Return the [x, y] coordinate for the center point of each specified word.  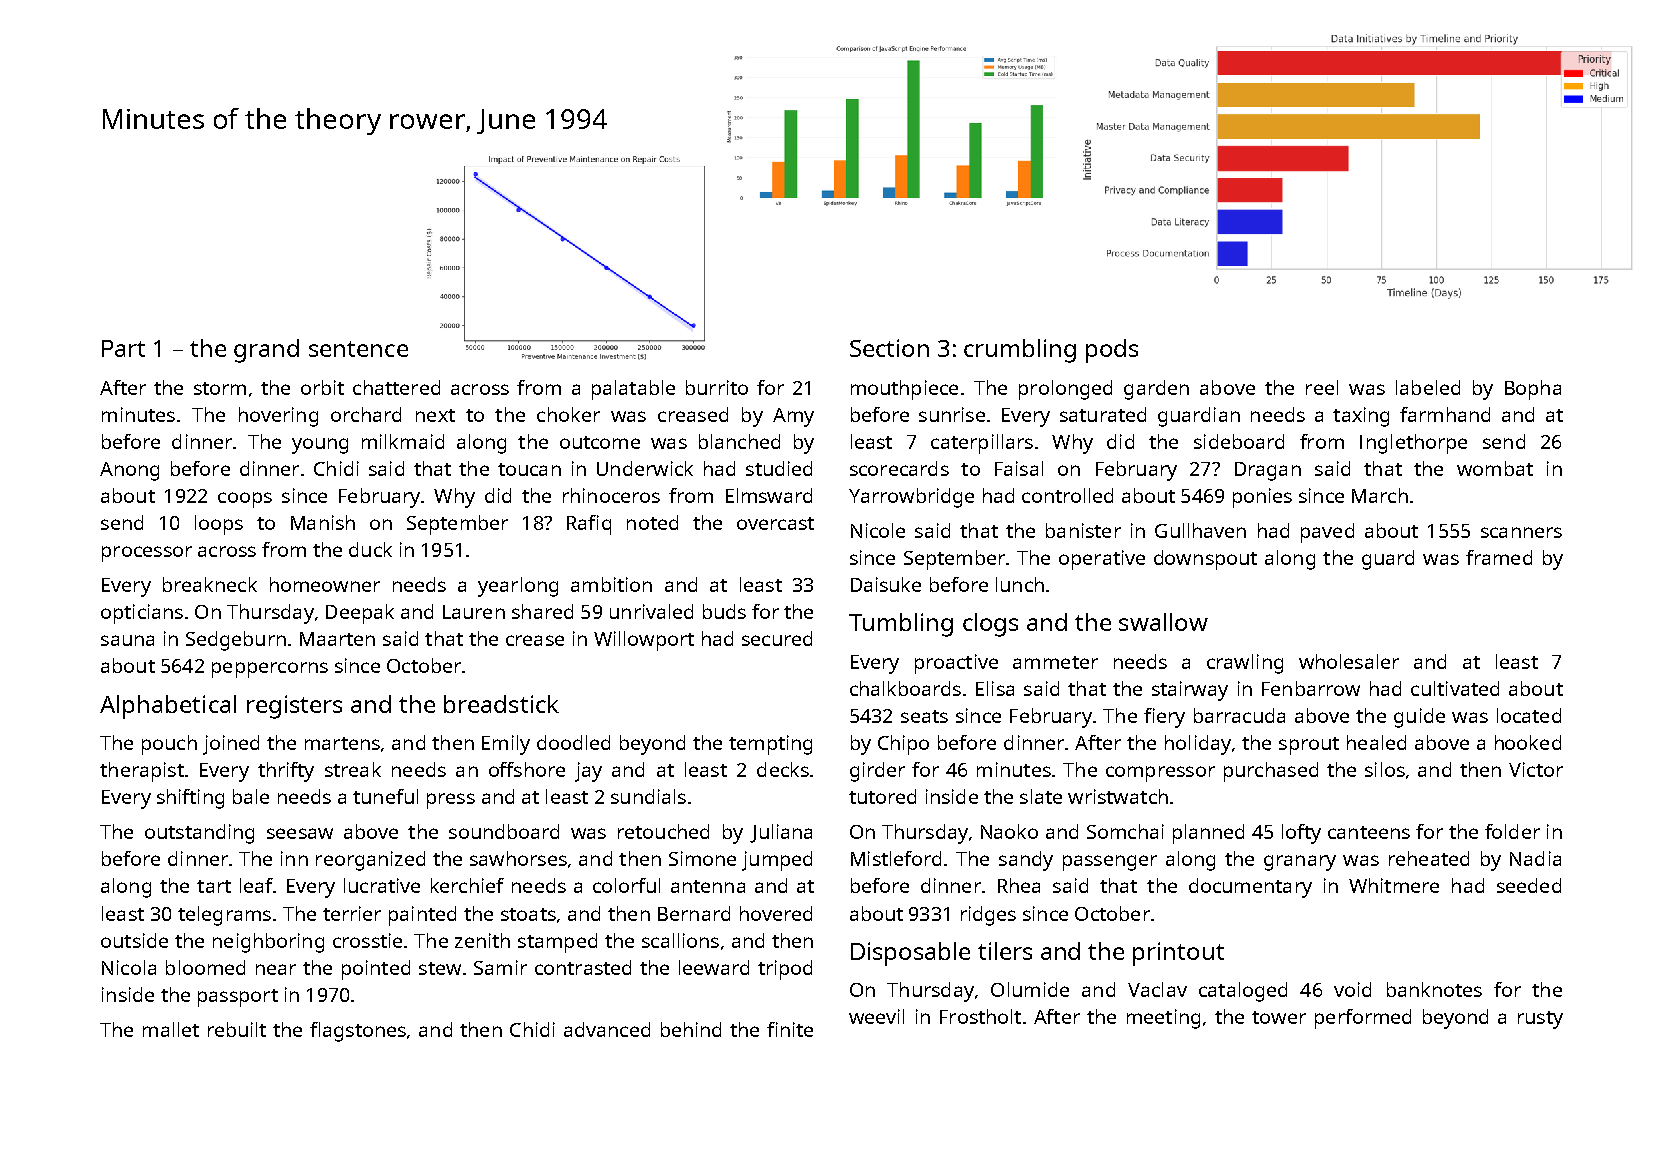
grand [266, 351]
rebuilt [237, 1029]
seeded [1529, 885]
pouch [169, 745]
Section [889, 348]
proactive [956, 664]
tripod [785, 970]
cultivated [1455, 688]
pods [1112, 351]
